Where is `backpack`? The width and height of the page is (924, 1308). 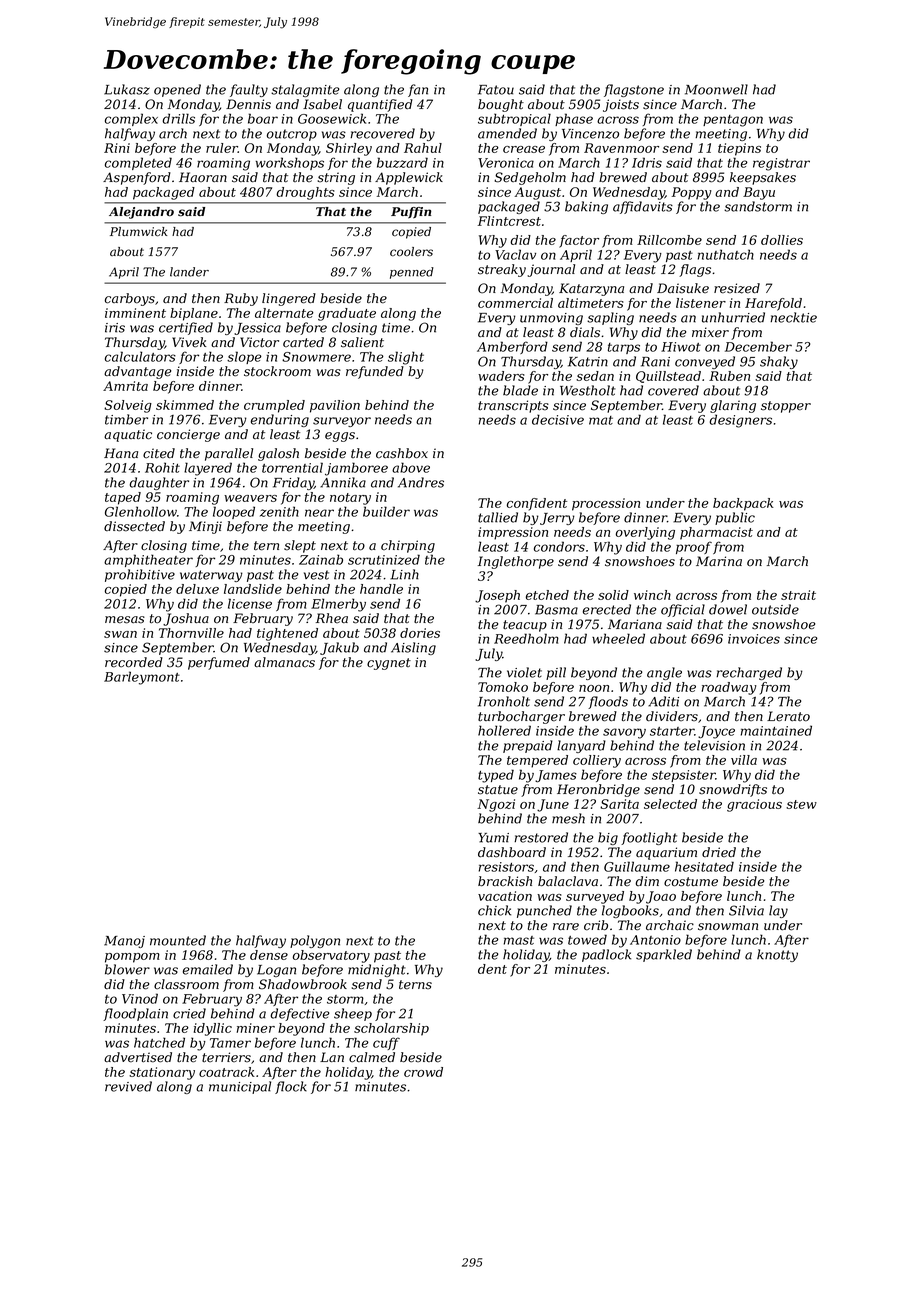
backpack is located at coordinates (743, 504).
